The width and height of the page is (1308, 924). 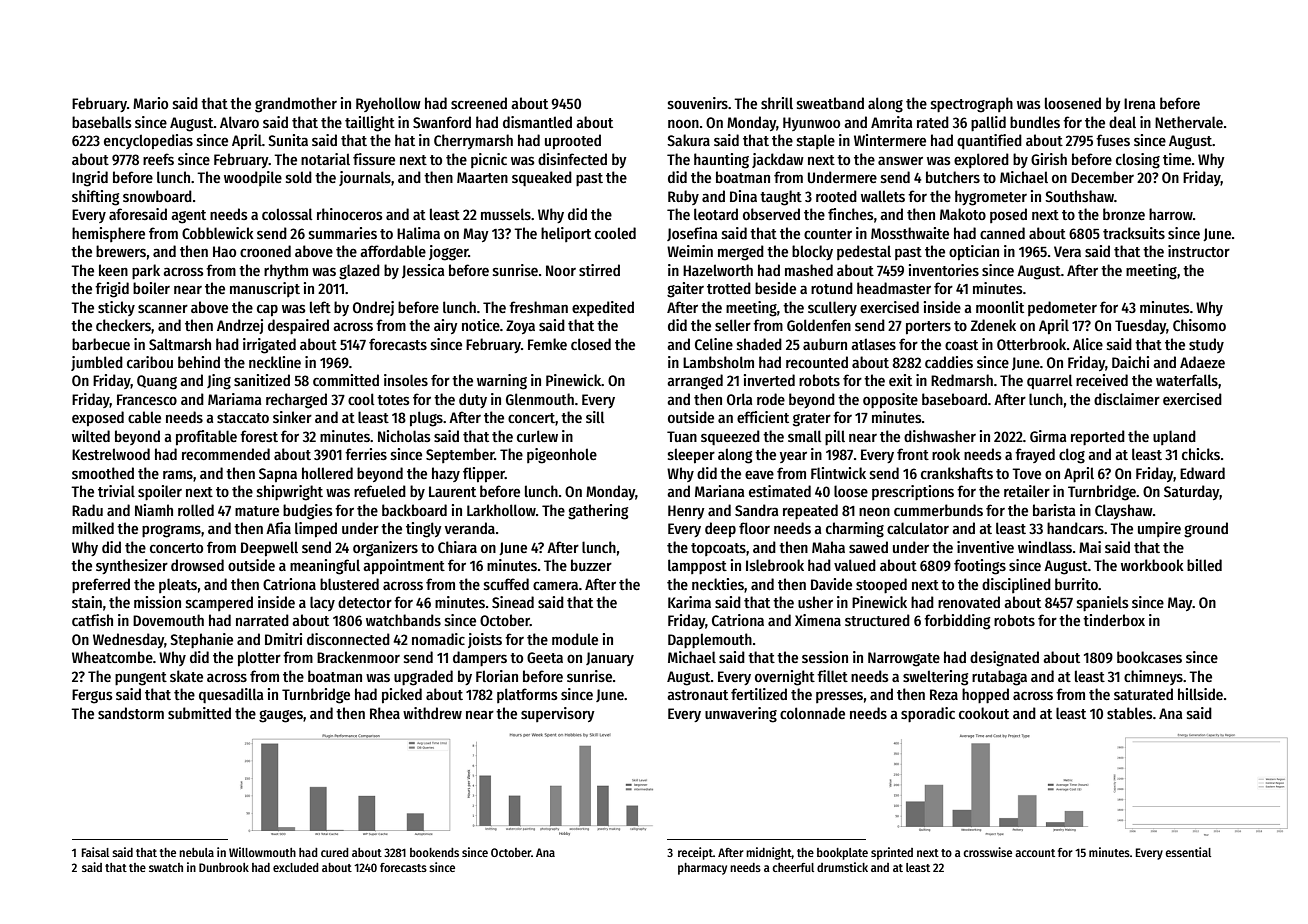 What do you see at coordinates (154, 510) in the page?
I see `Niamh` at bounding box center [154, 510].
